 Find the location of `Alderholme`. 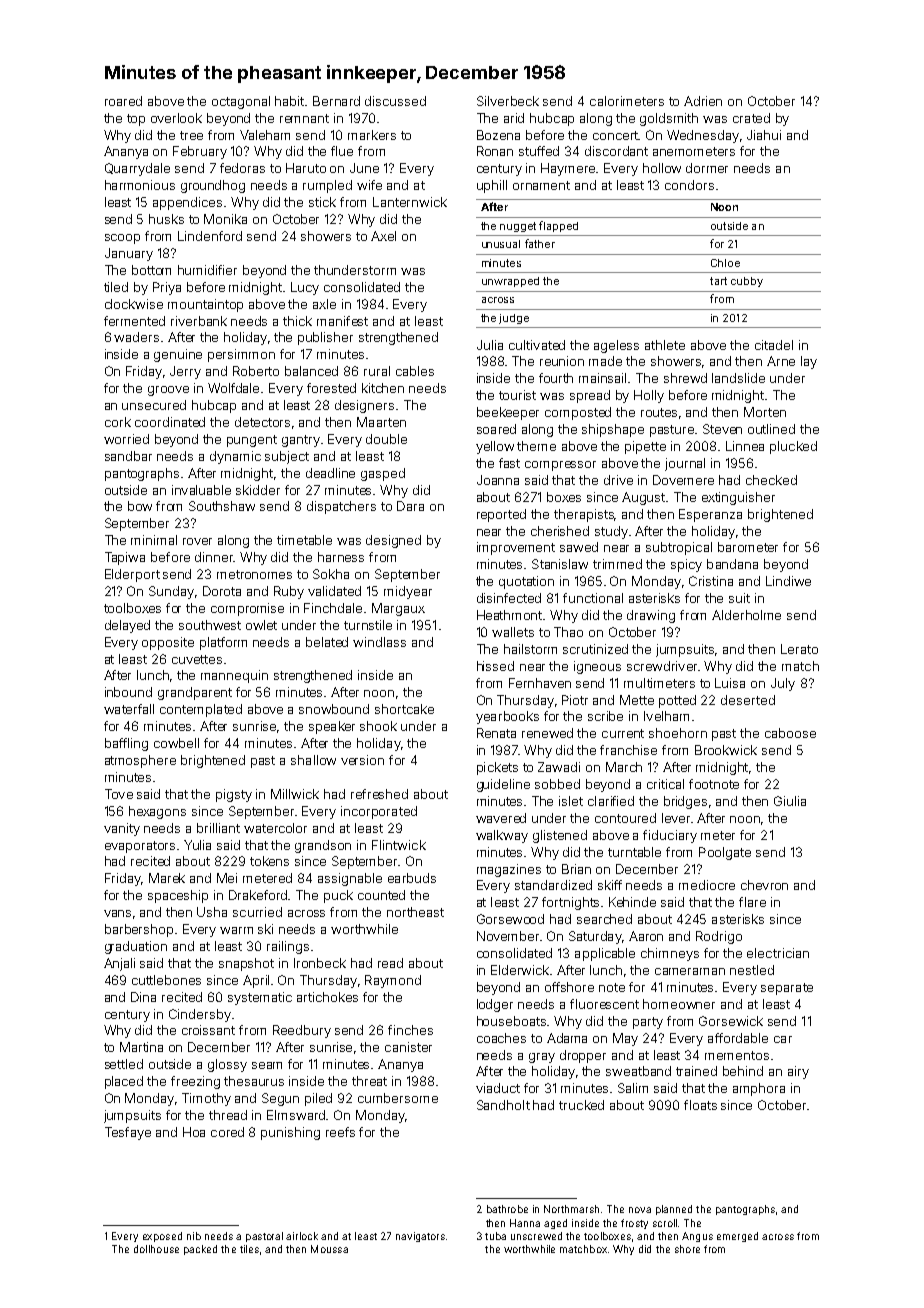

Alderholme is located at coordinates (746, 615).
